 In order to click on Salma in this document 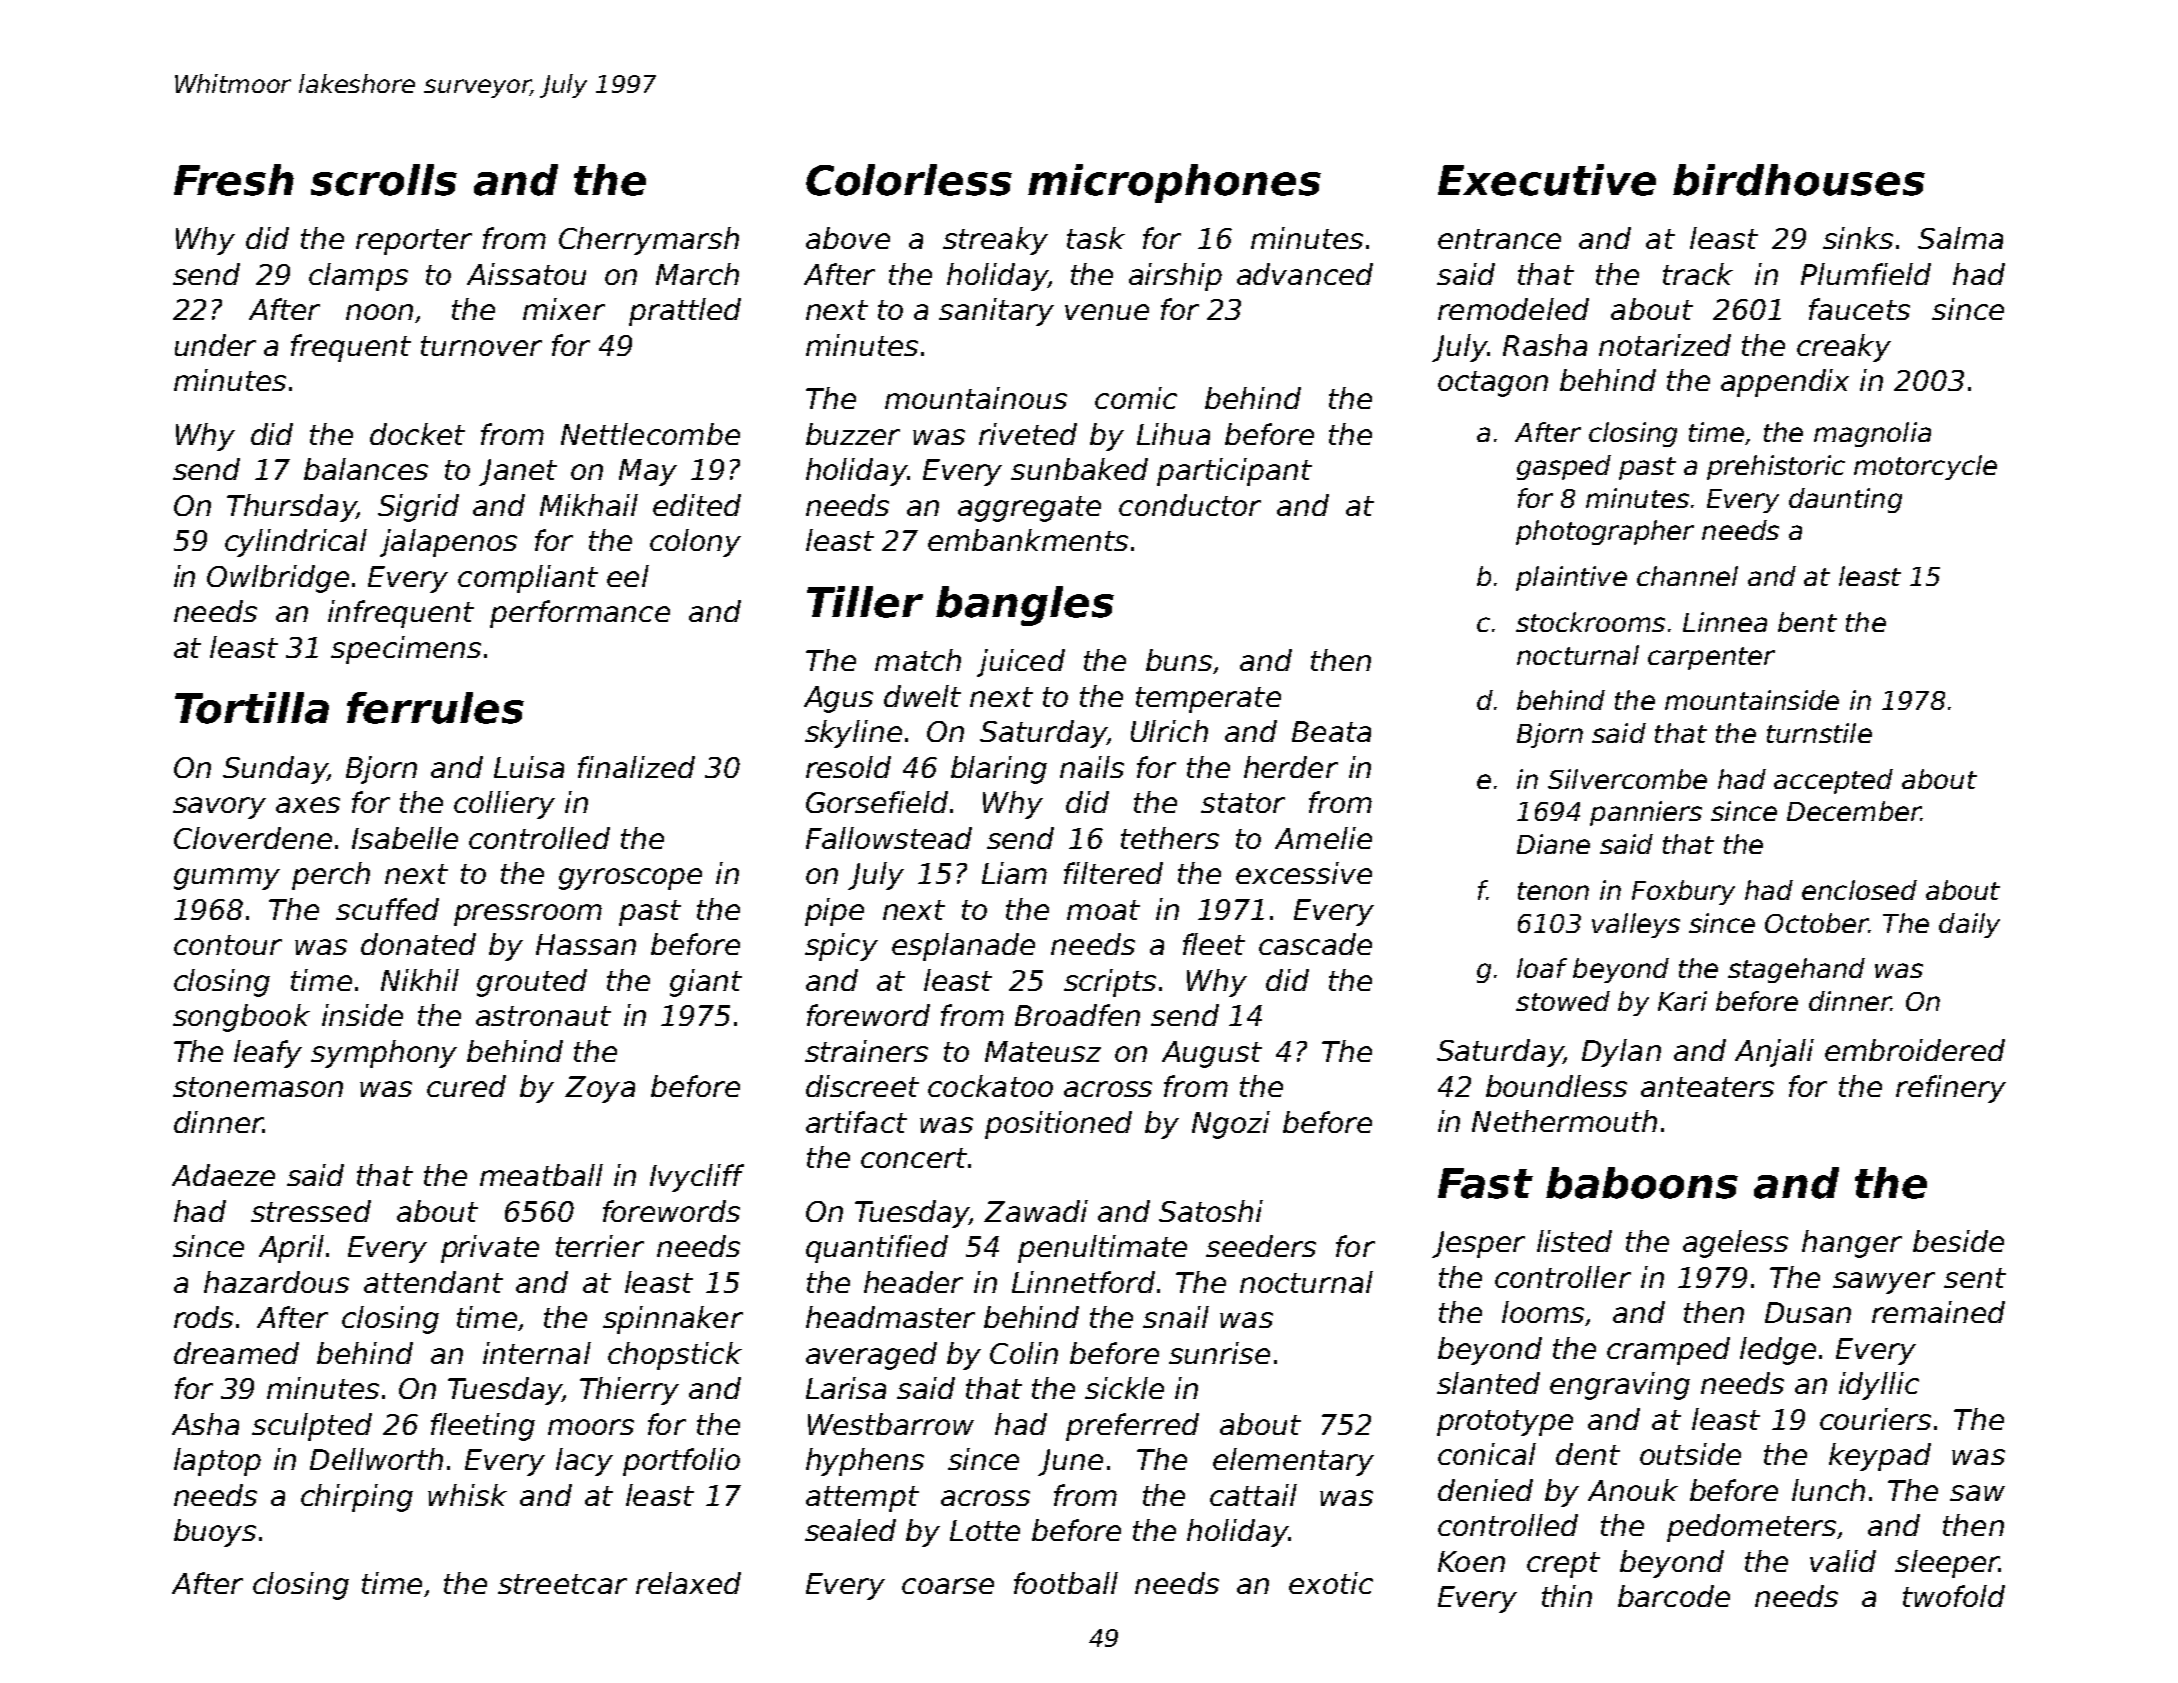, I will do `click(1960, 238)`.
